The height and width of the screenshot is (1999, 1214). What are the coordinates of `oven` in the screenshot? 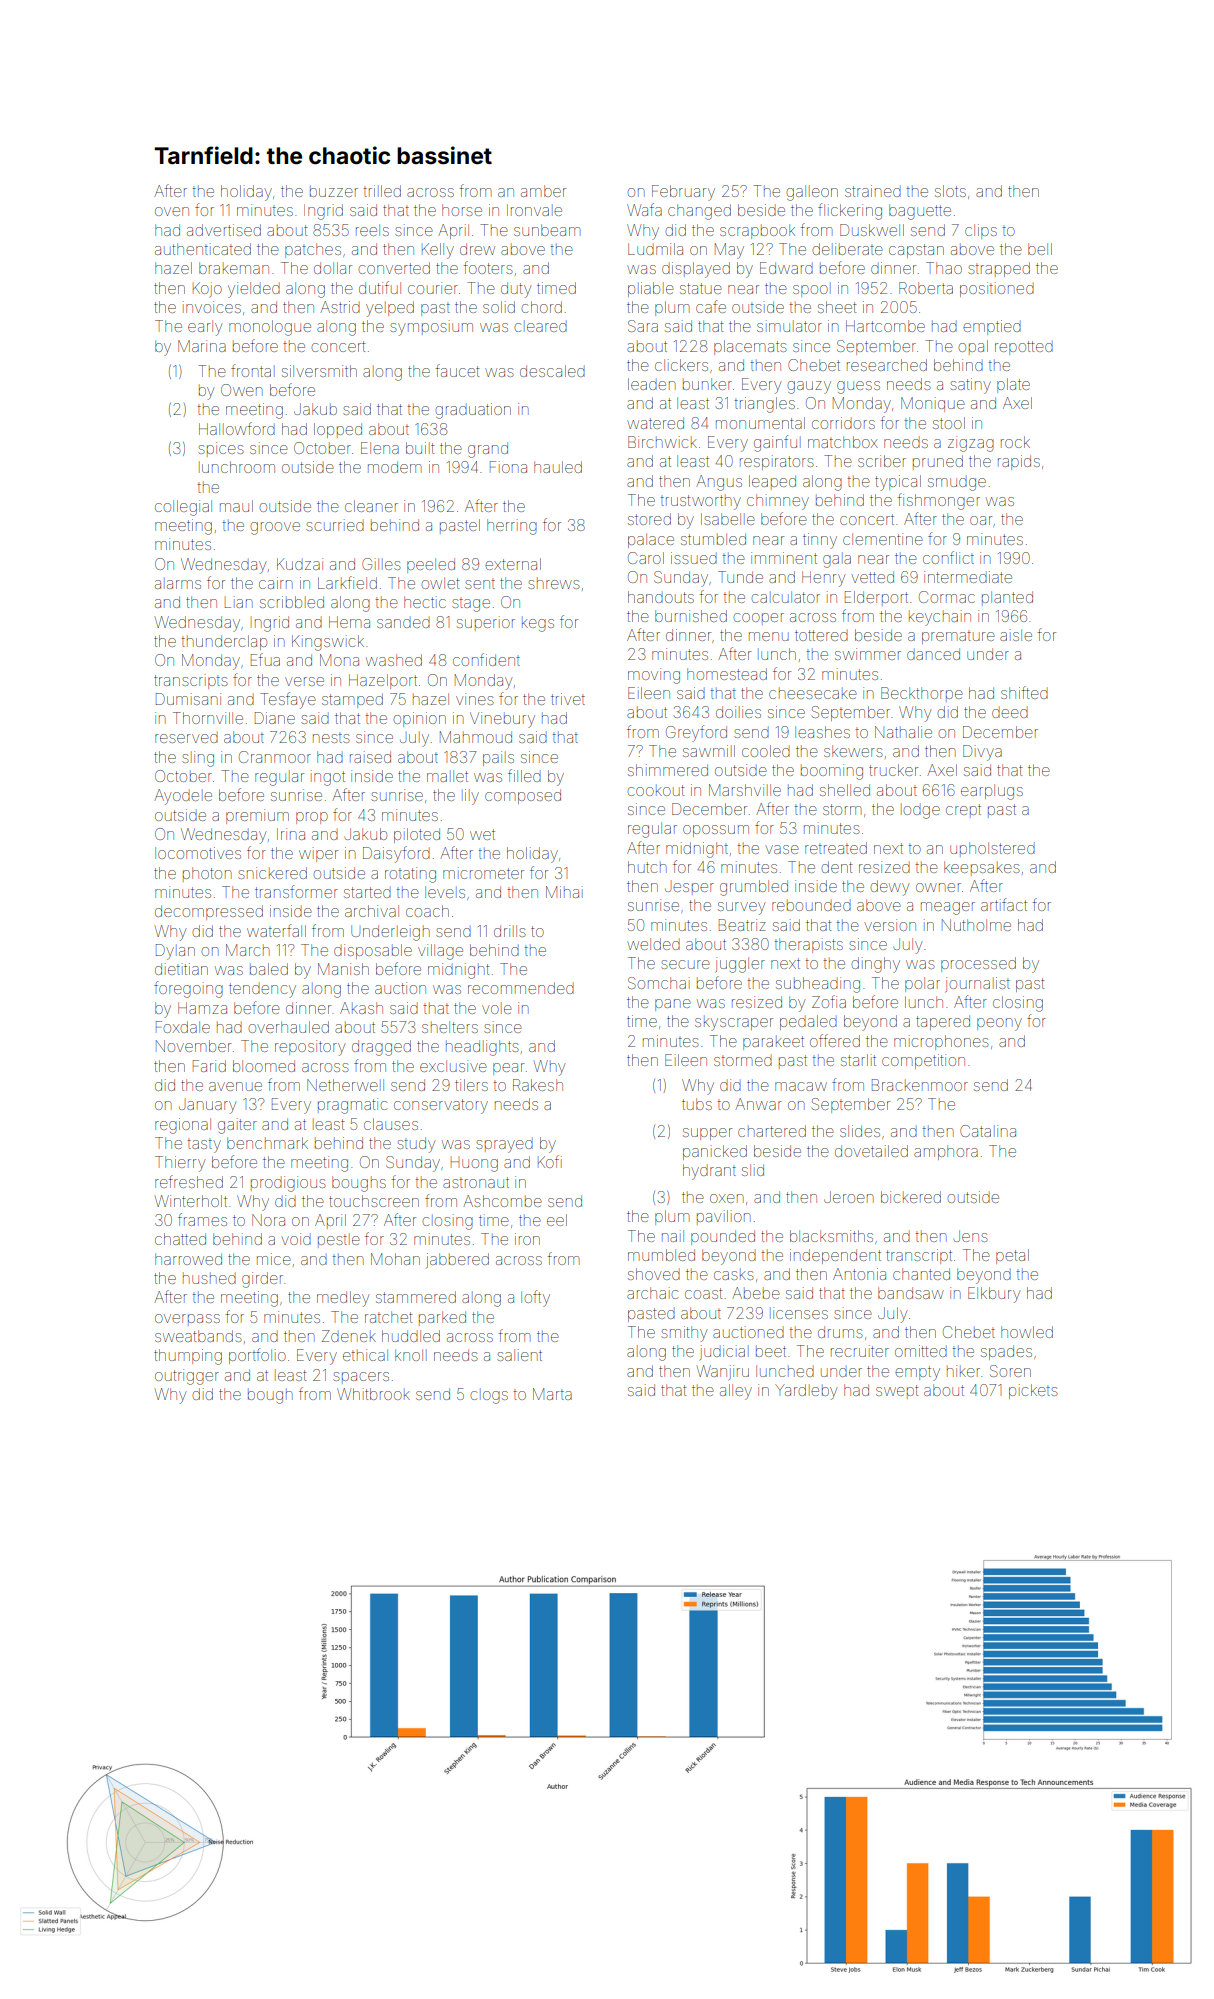 It's located at (172, 211).
